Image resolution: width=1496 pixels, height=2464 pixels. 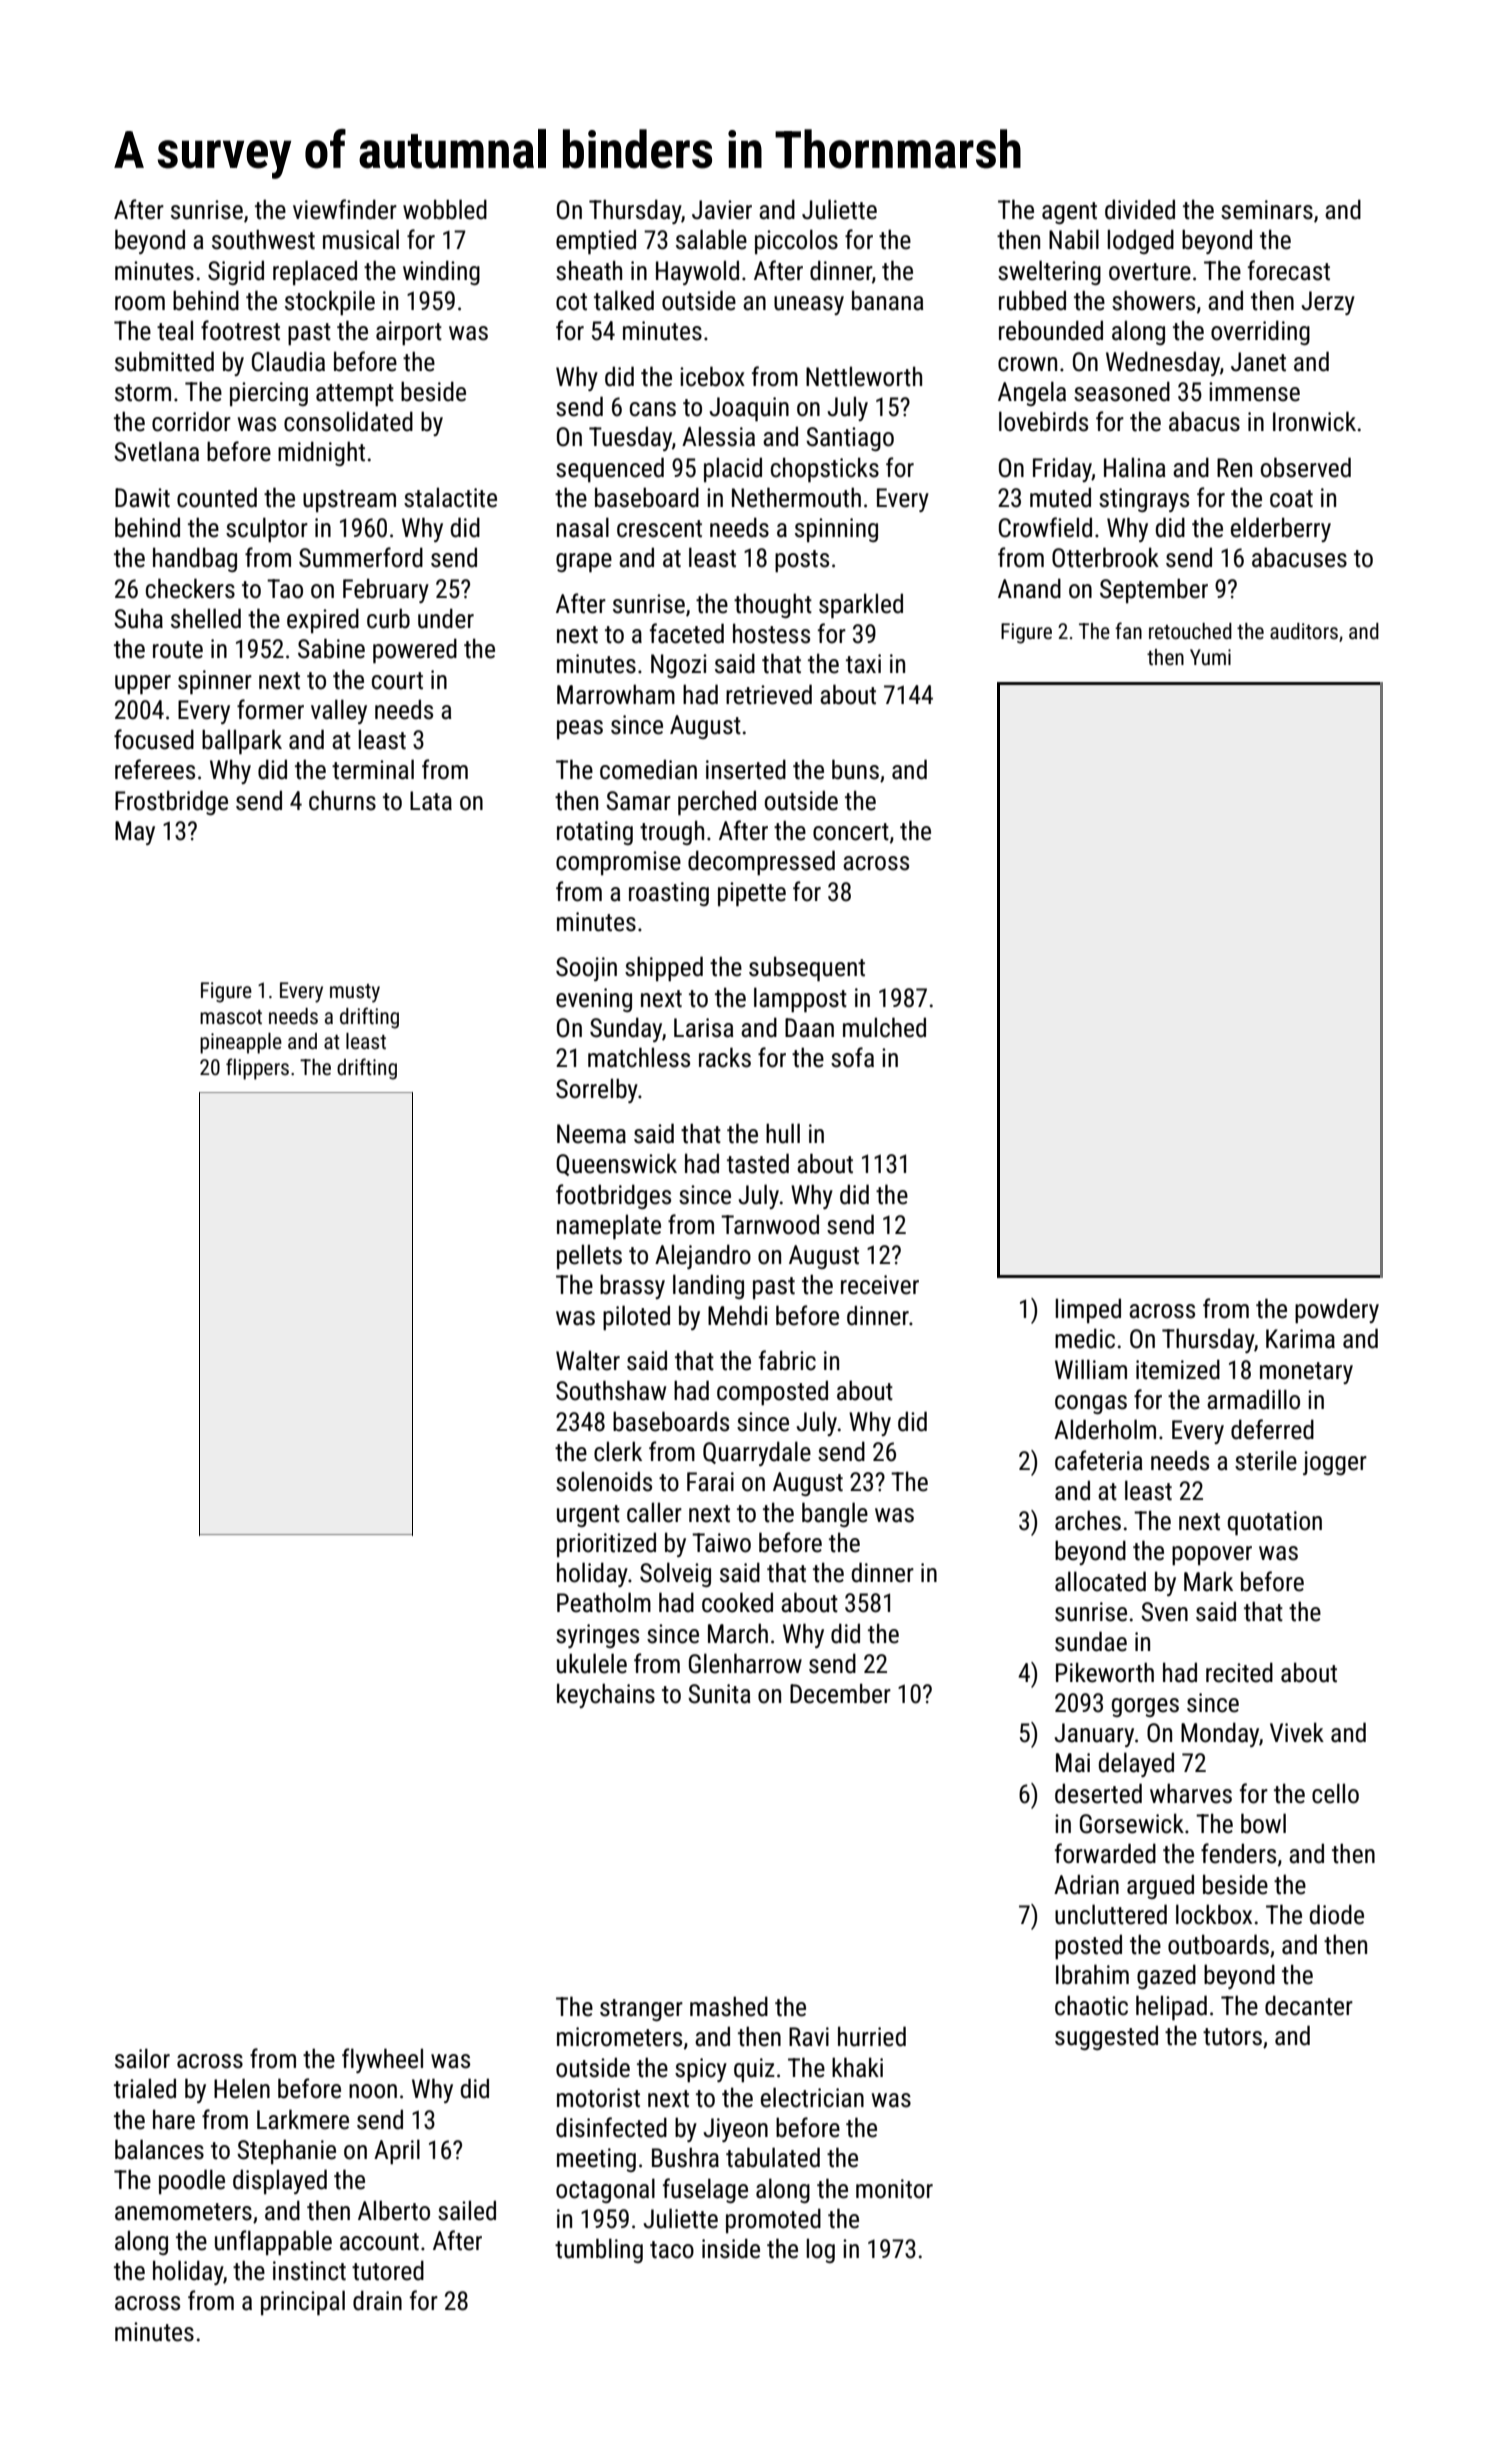 I want to click on powdery, so click(x=1337, y=1310).
